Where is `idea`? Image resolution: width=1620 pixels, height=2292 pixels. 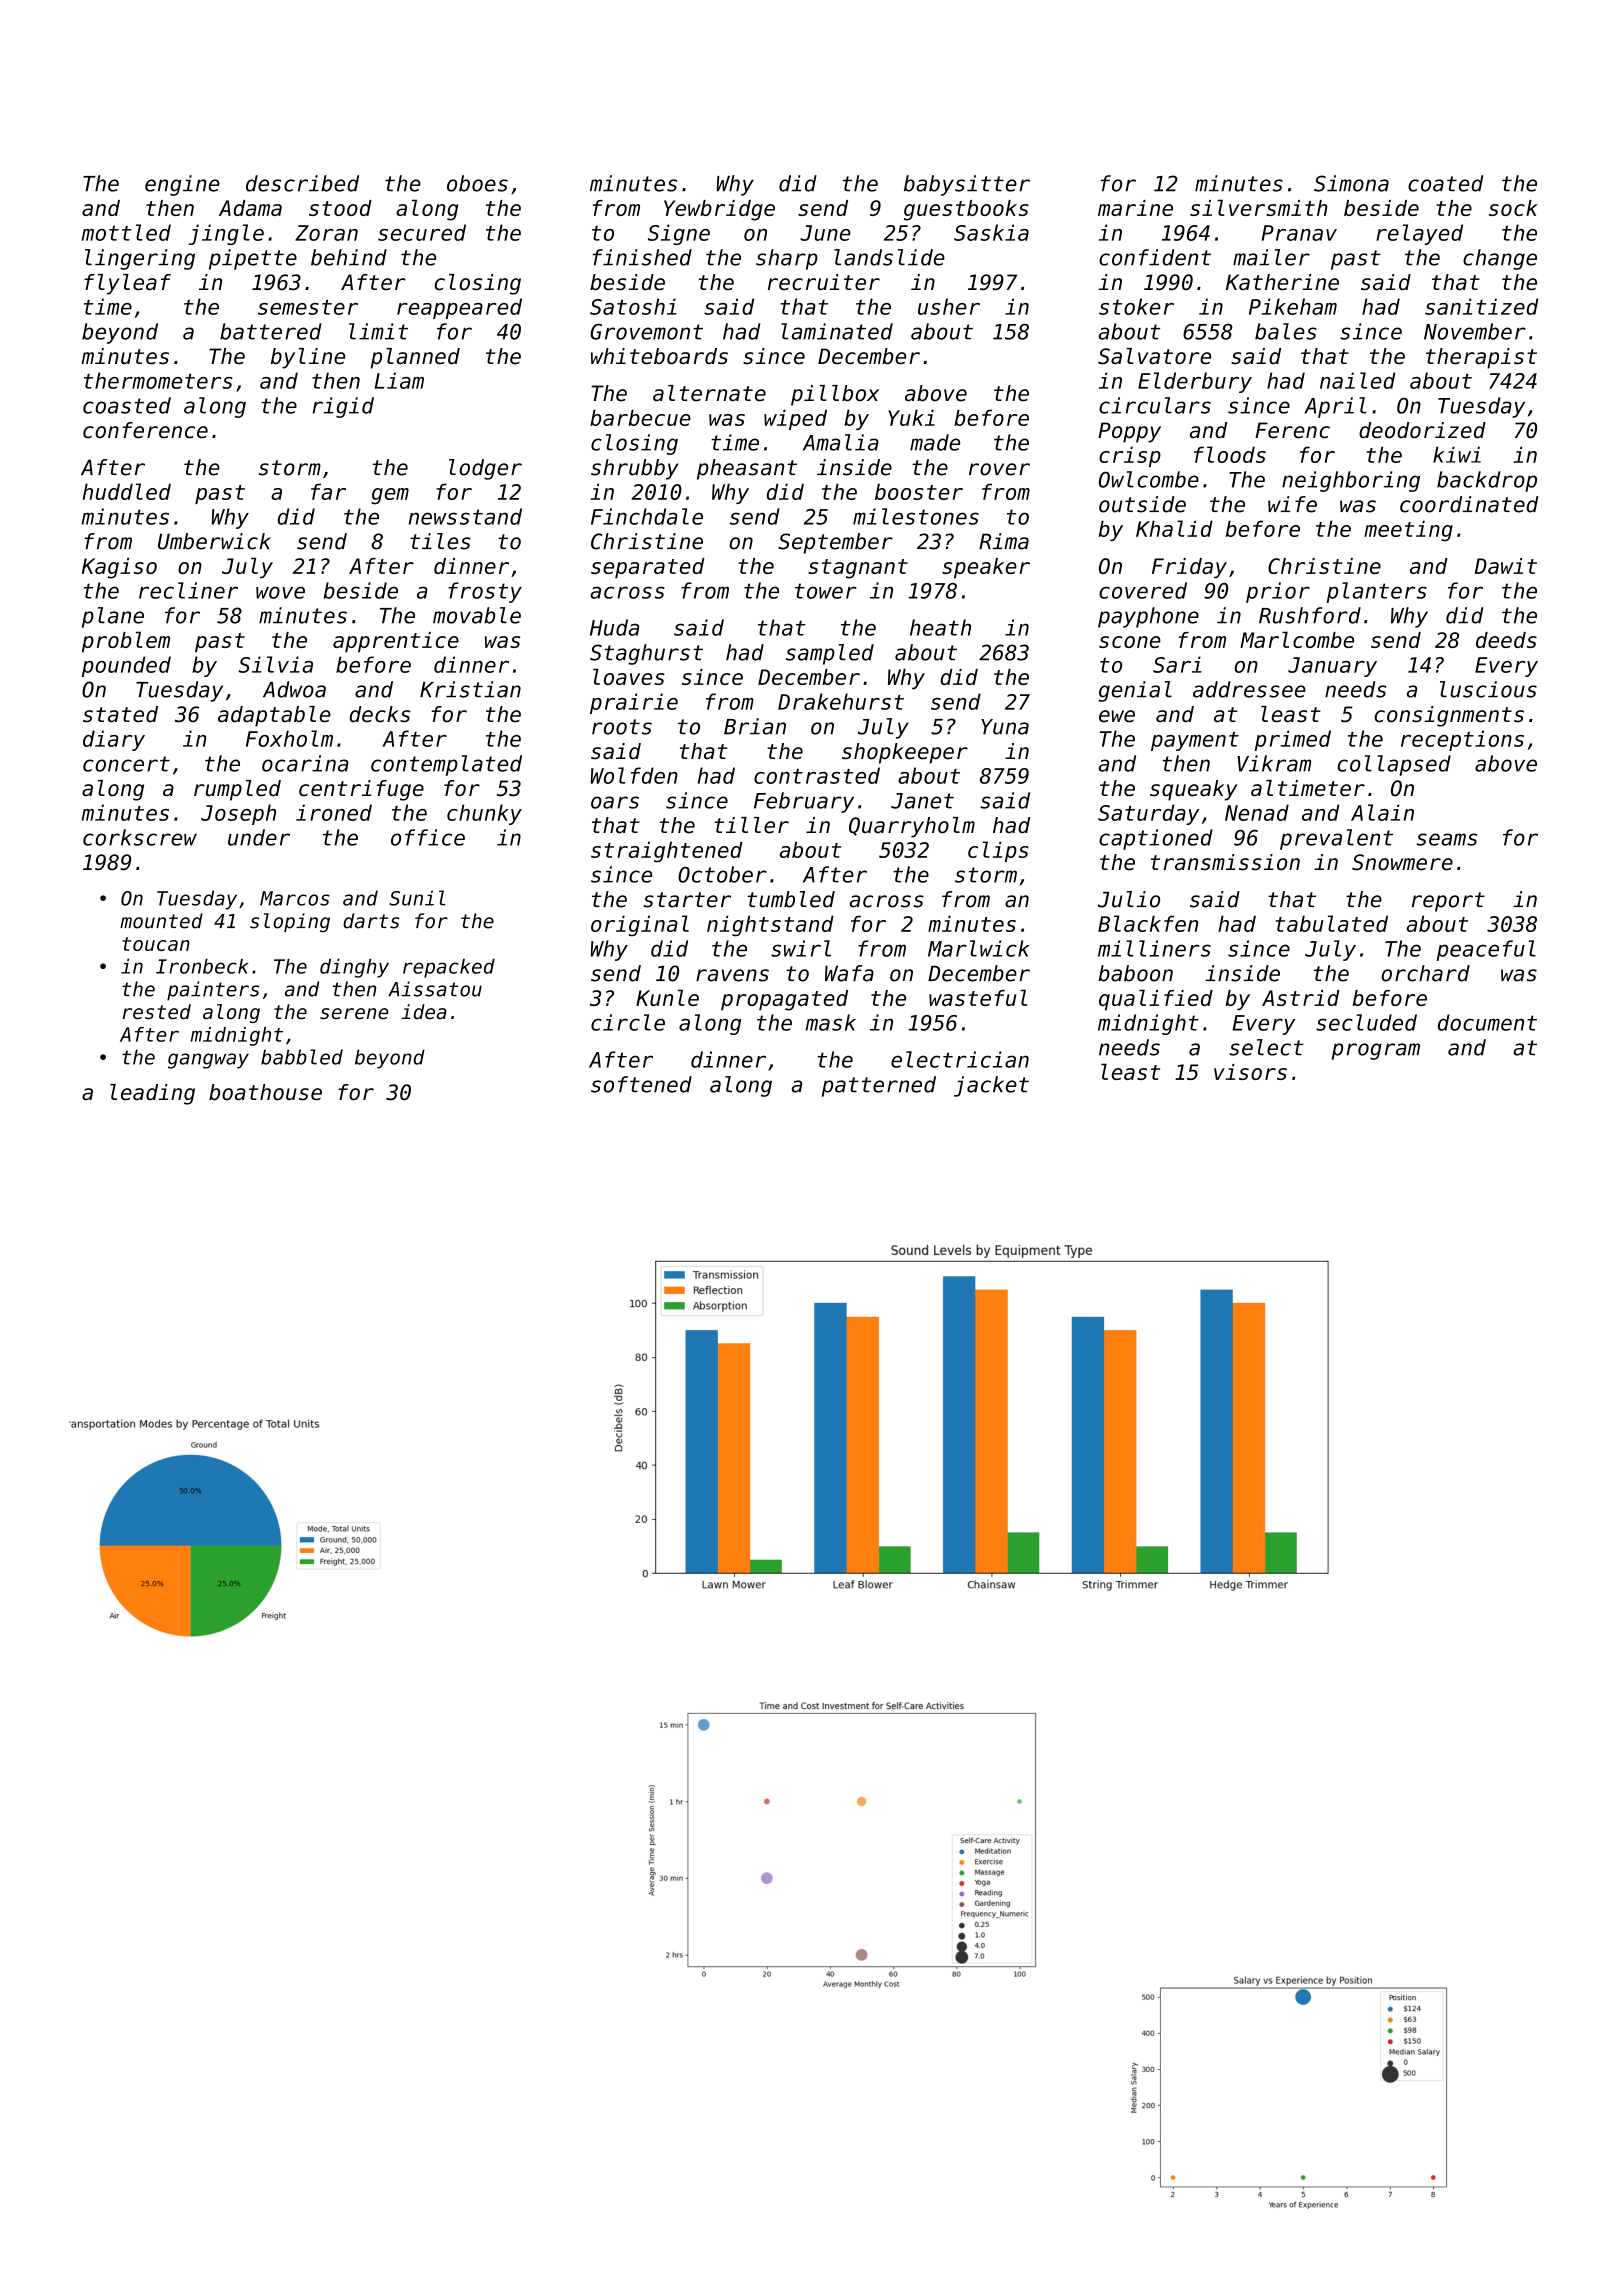
idea is located at coordinates (424, 1012).
